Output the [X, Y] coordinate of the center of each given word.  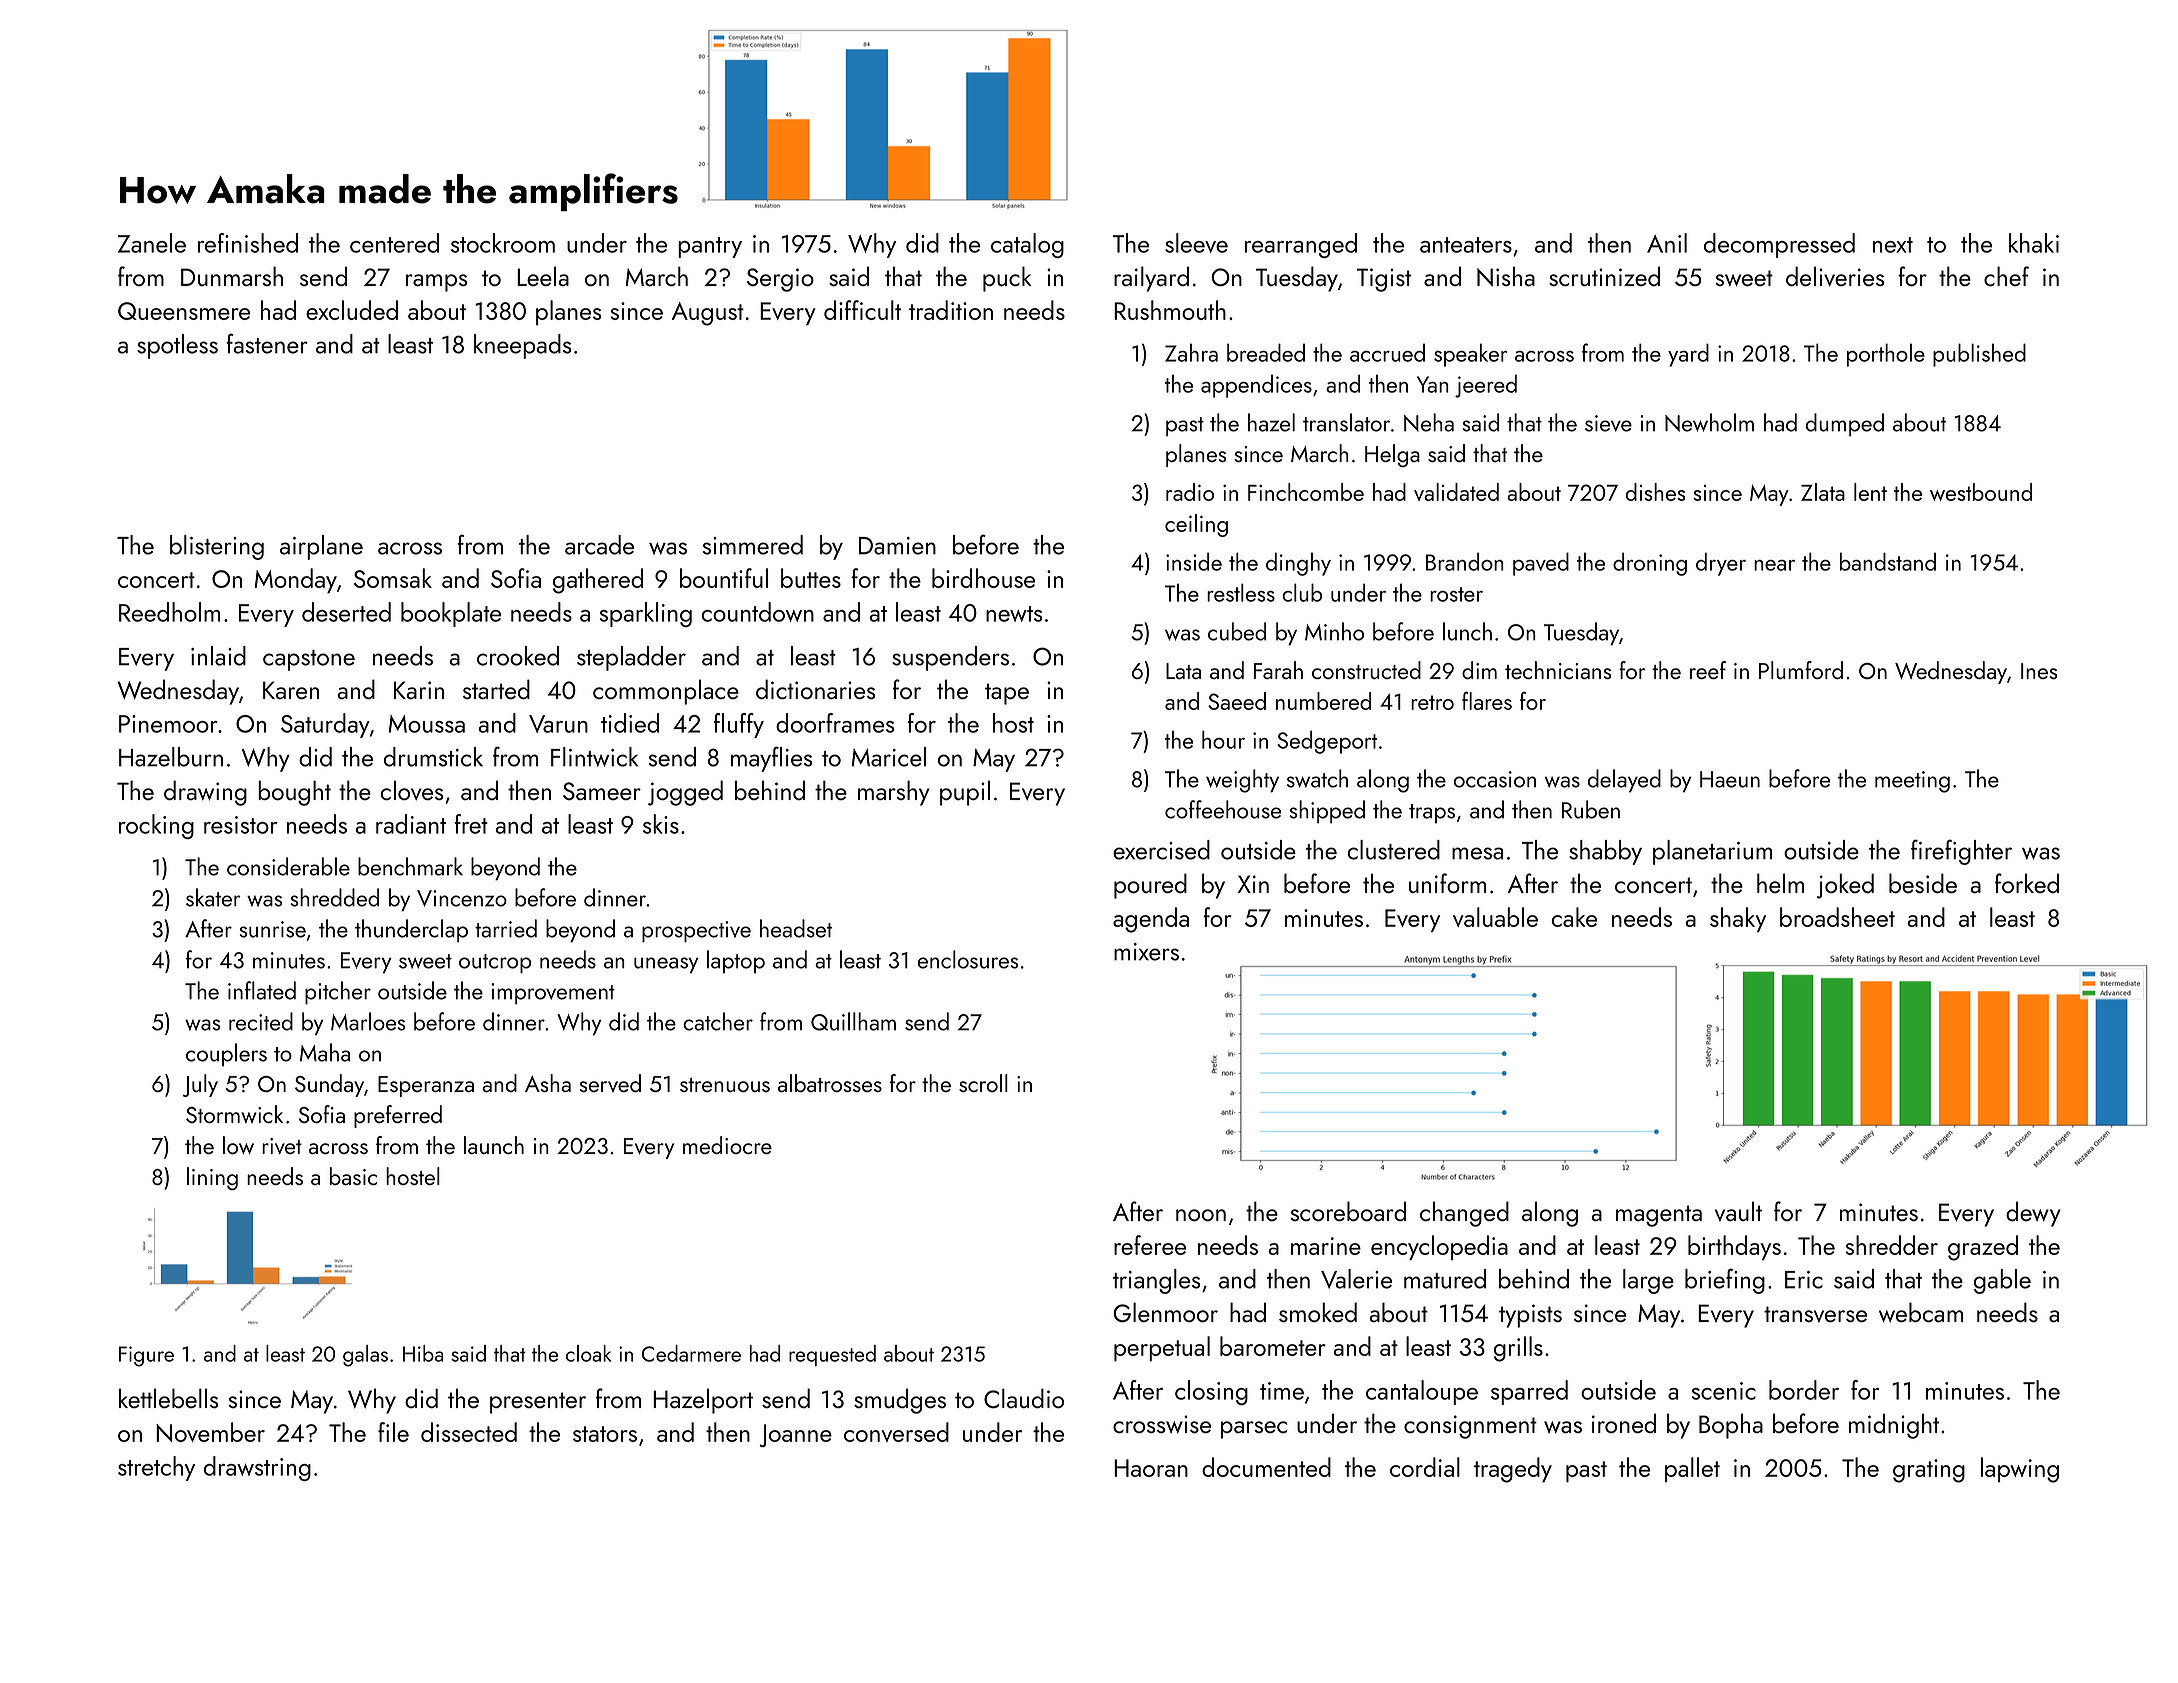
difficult [862, 310]
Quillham [853, 1021]
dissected [469, 1432]
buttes [811, 578]
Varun [558, 724]
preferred [398, 1116]
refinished [248, 243]
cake [1574, 917]
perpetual [1162, 1348]
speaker [1470, 355]
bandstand [1888, 561]
